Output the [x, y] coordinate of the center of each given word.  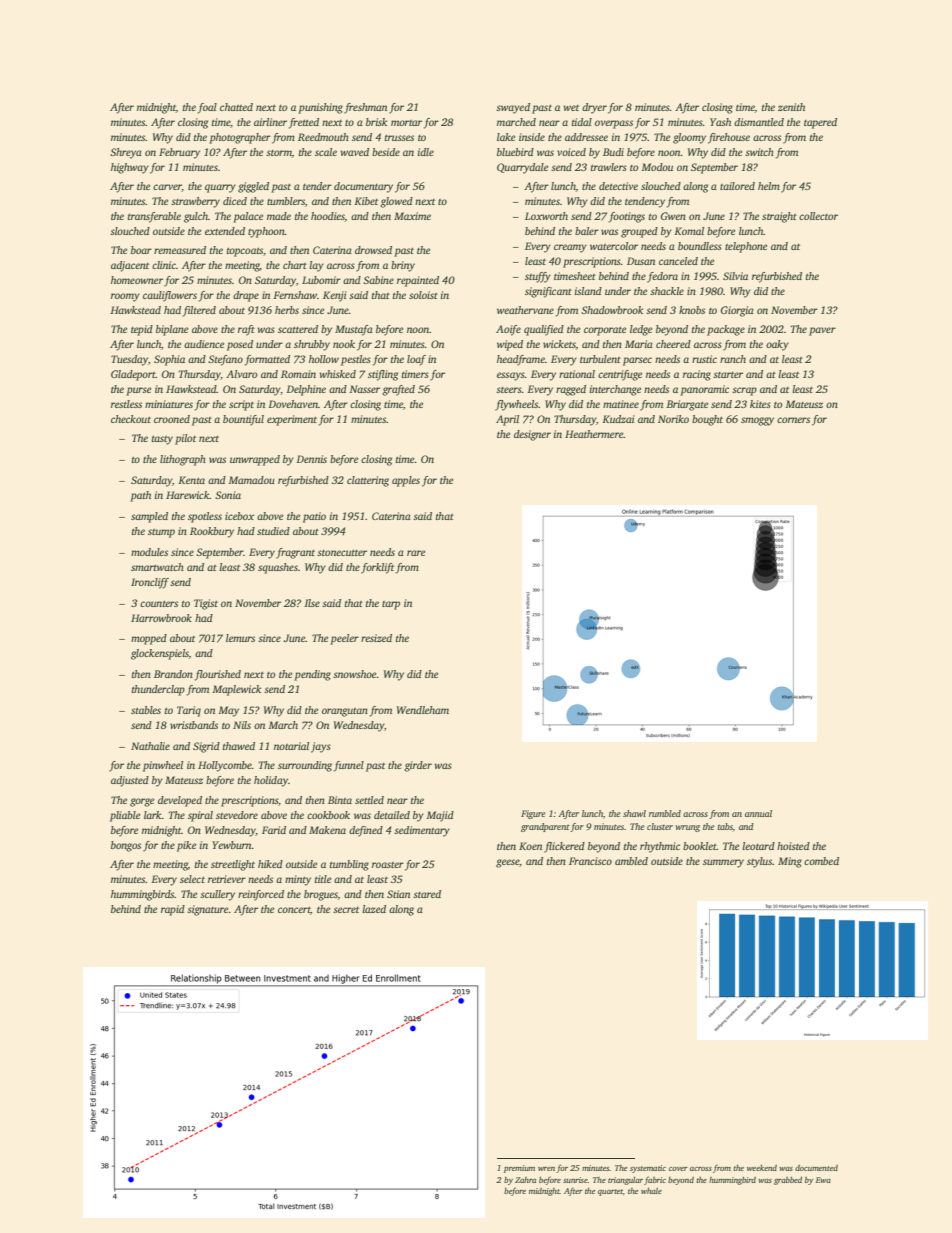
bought [707, 420]
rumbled [665, 813]
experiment [292, 420]
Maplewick [236, 690]
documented [816, 1168]
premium [519, 1169]
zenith [791, 107]
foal [207, 108]
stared [427, 894]
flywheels [516, 405]
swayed [513, 108]
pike [186, 846]
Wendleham [423, 710]
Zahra [525, 1180]
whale [651, 1191]
